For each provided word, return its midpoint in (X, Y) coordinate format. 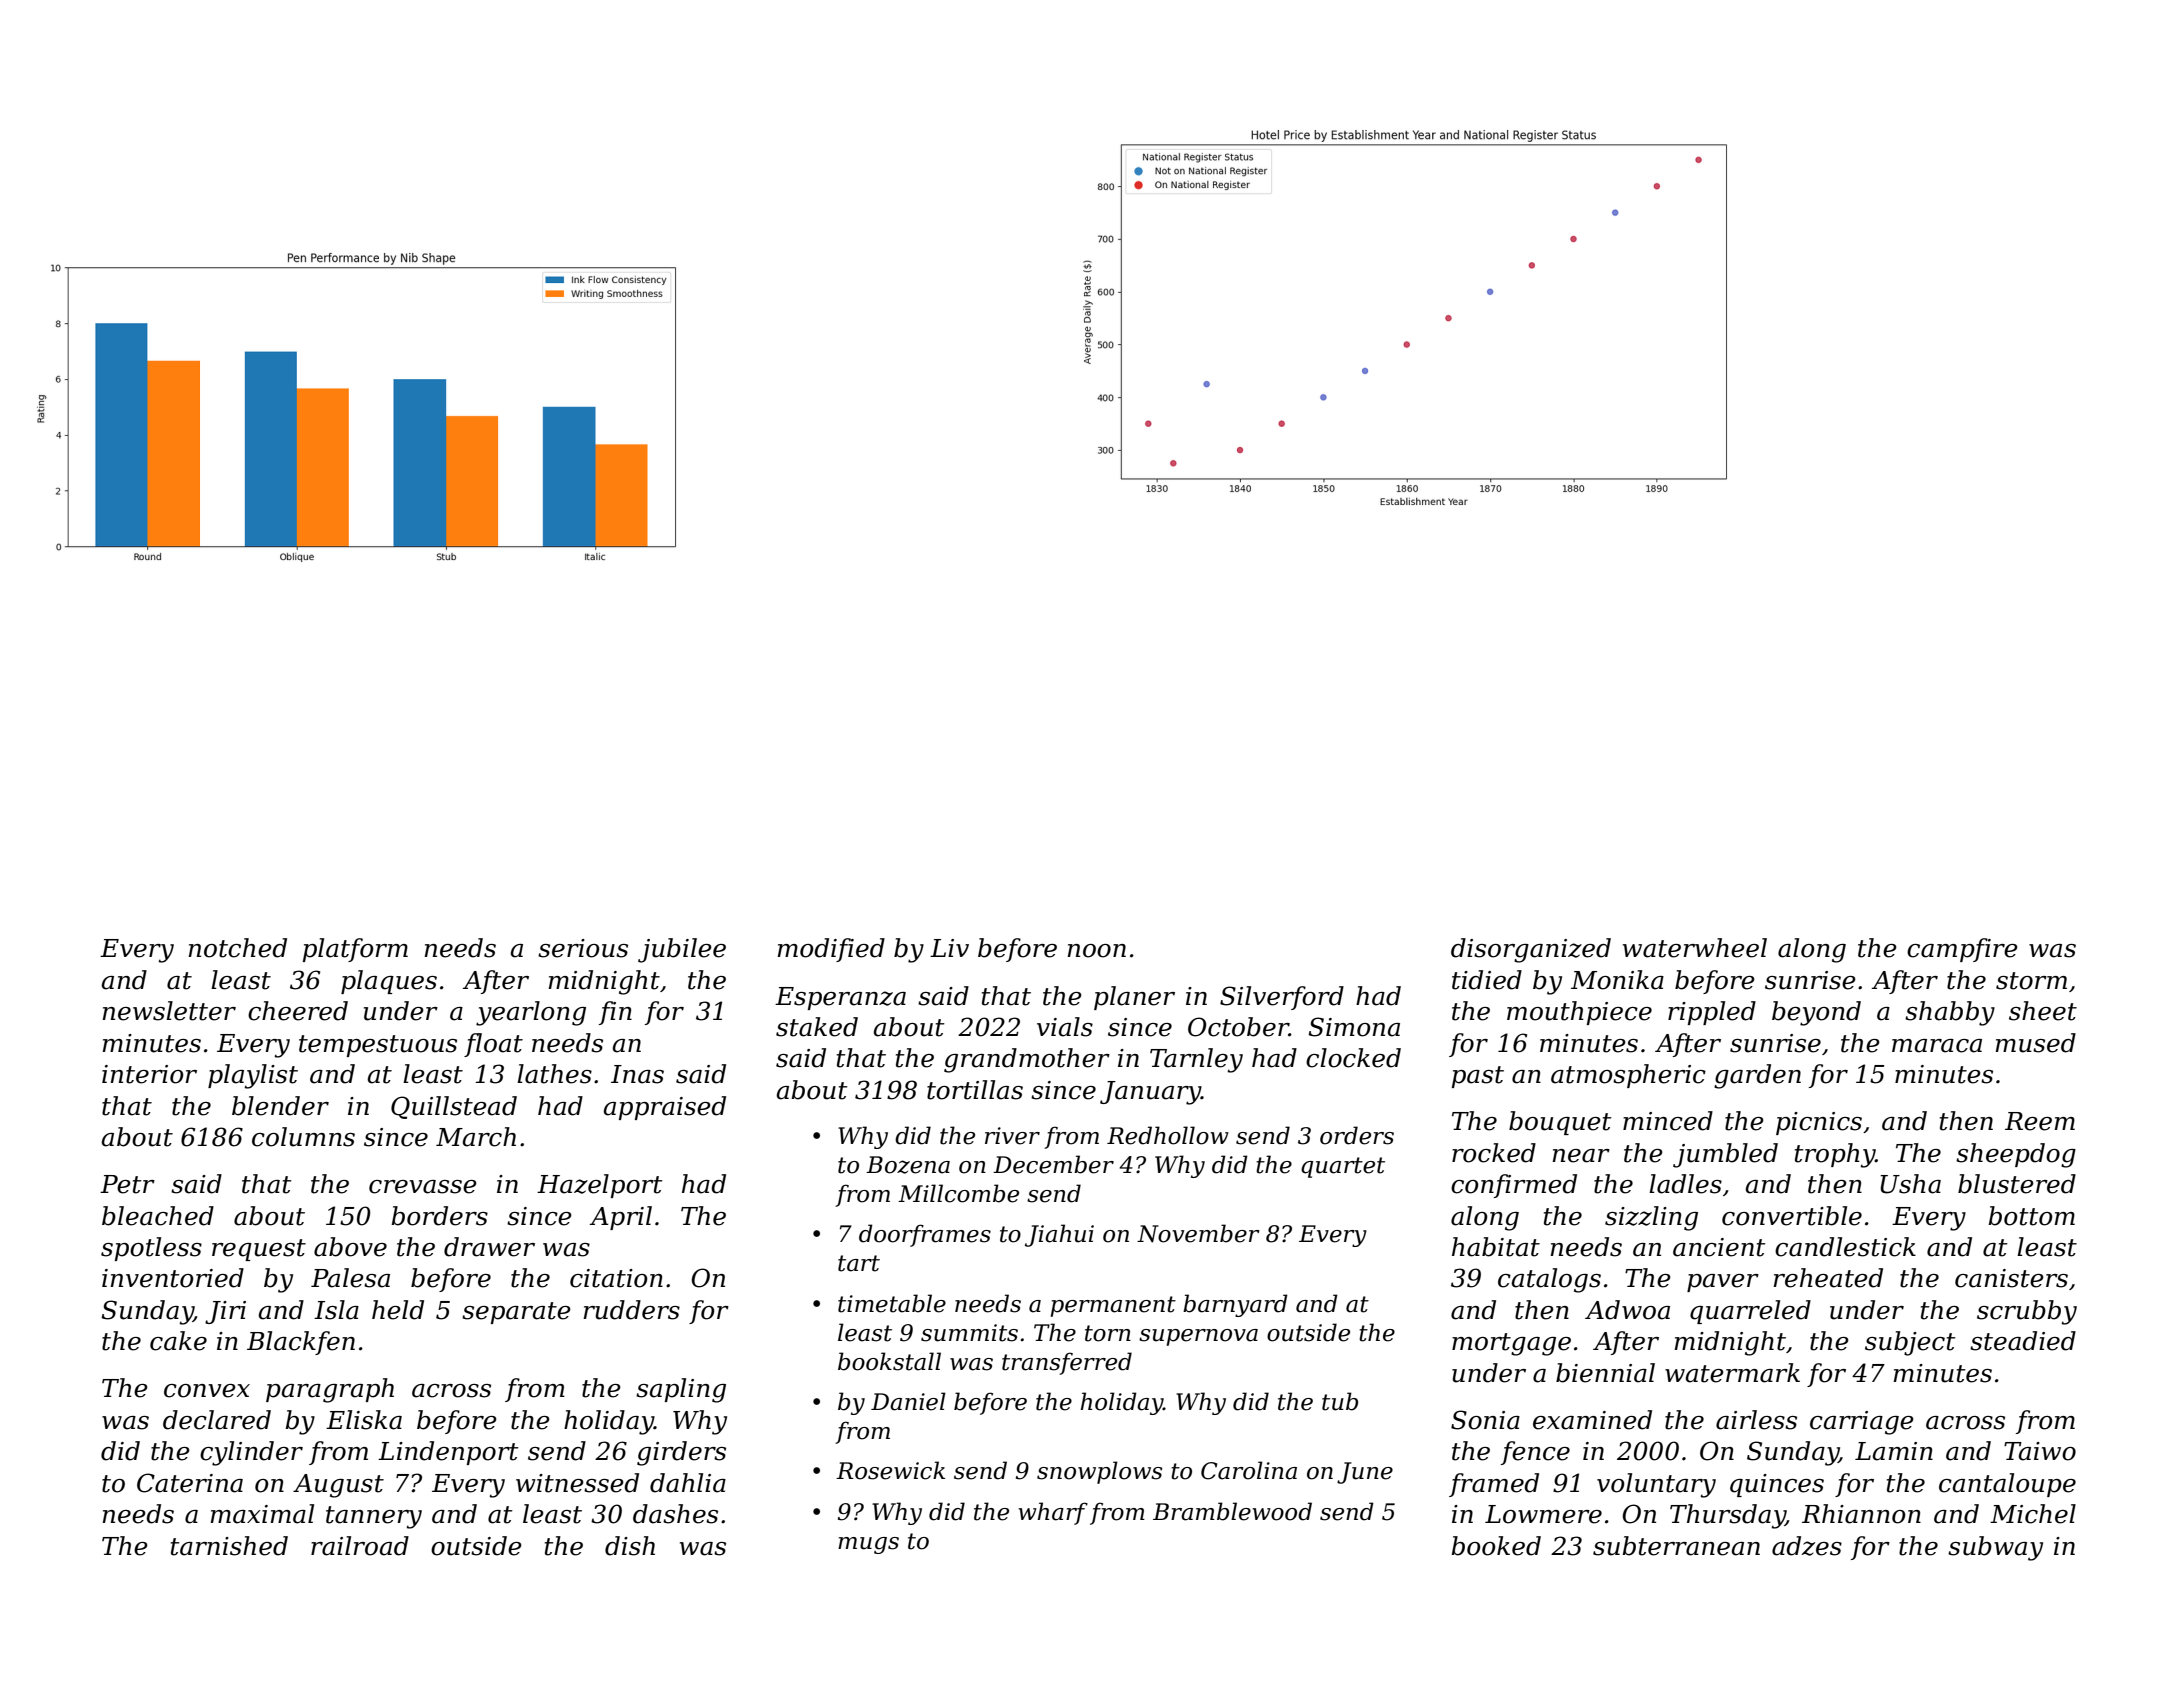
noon (1096, 951)
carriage (1862, 1423)
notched (237, 948)
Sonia (1485, 1420)
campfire (1962, 950)
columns (303, 1137)
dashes (675, 1514)
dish (630, 1546)
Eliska (364, 1420)
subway (1995, 1548)
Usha (1910, 1184)
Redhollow (1168, 1135)
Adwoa (1627, 1310)
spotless (151, 1249)
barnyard (1235, 1305)
